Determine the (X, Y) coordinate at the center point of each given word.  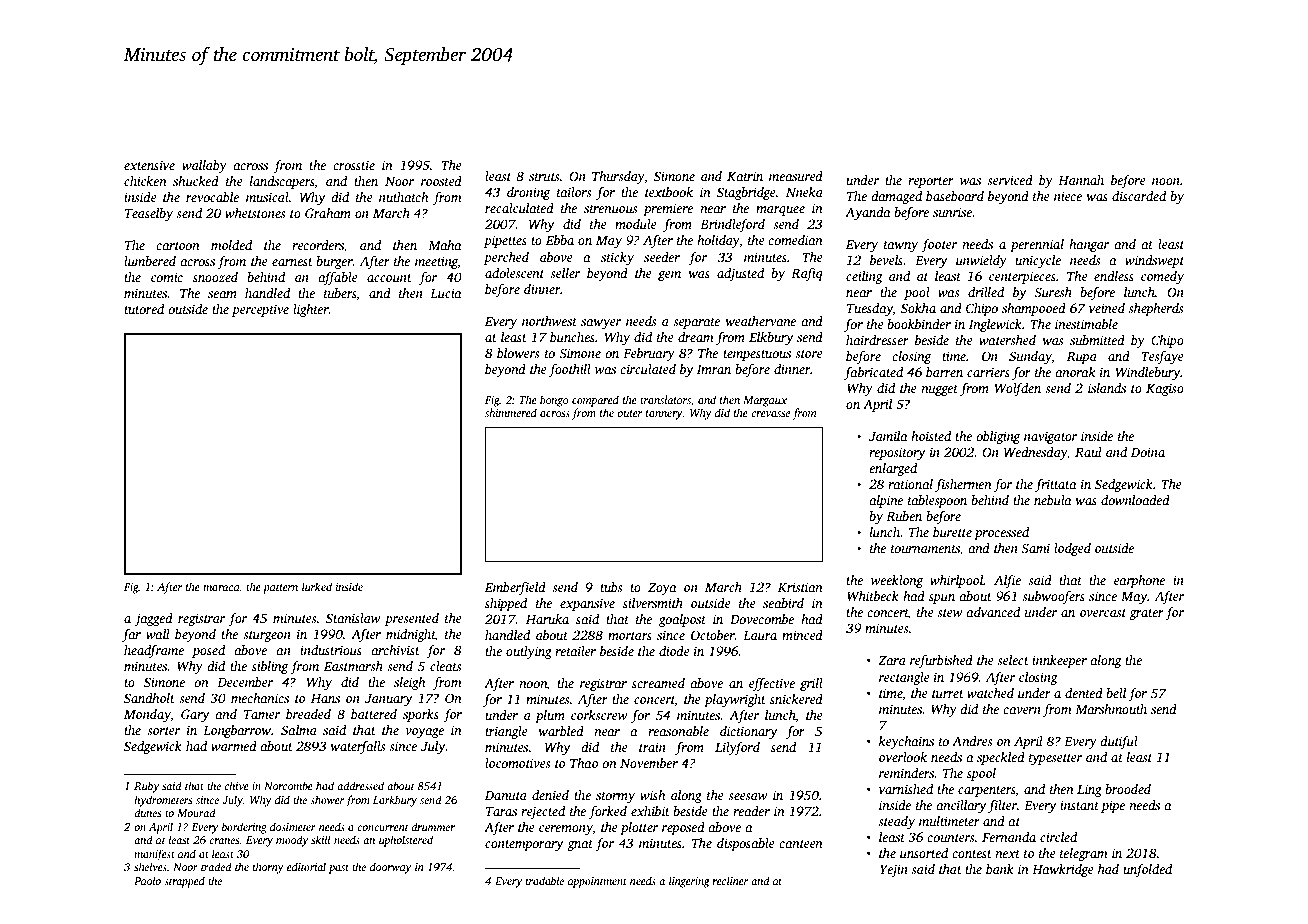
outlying (529, 652)
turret (948, 694)
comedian (795, 240)
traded (216, 866)
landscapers (282, 182)
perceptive (260, 310)
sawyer (601, 324)
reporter (931, 182)
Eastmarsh (353, 666)
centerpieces (1022, 277)
